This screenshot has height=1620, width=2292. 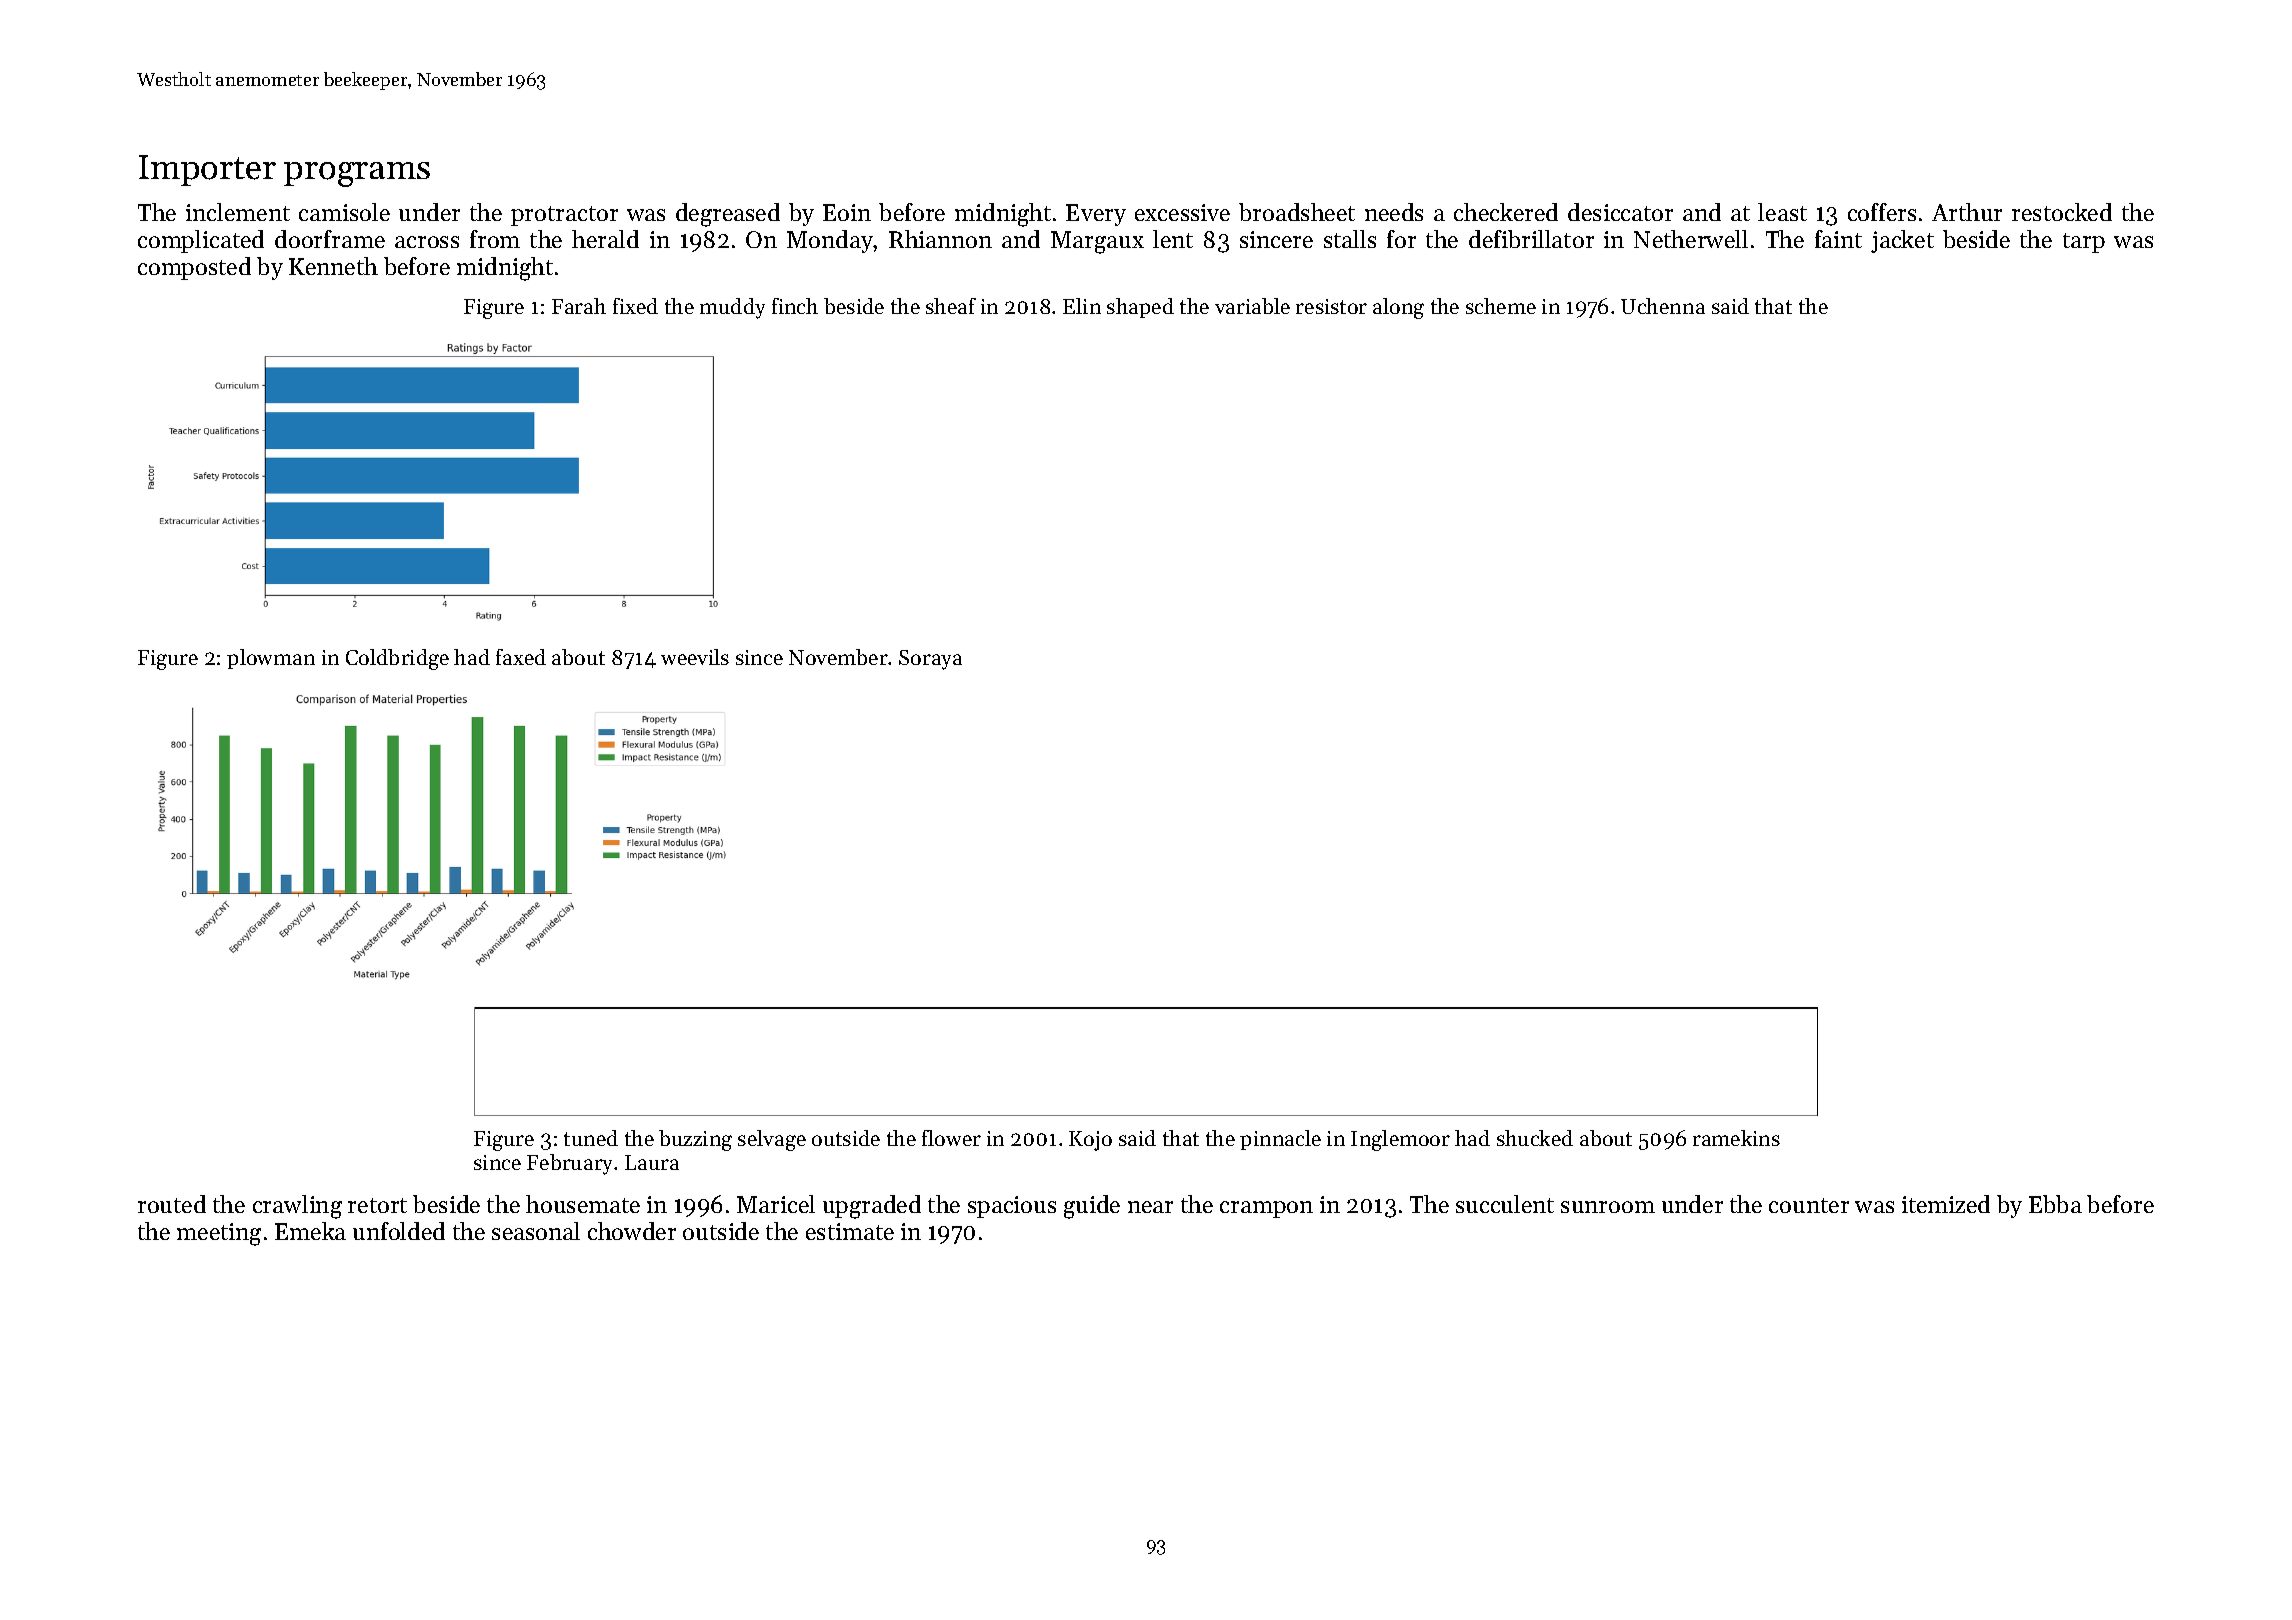 I want to click on weevils, so click(x=695, y=657).
